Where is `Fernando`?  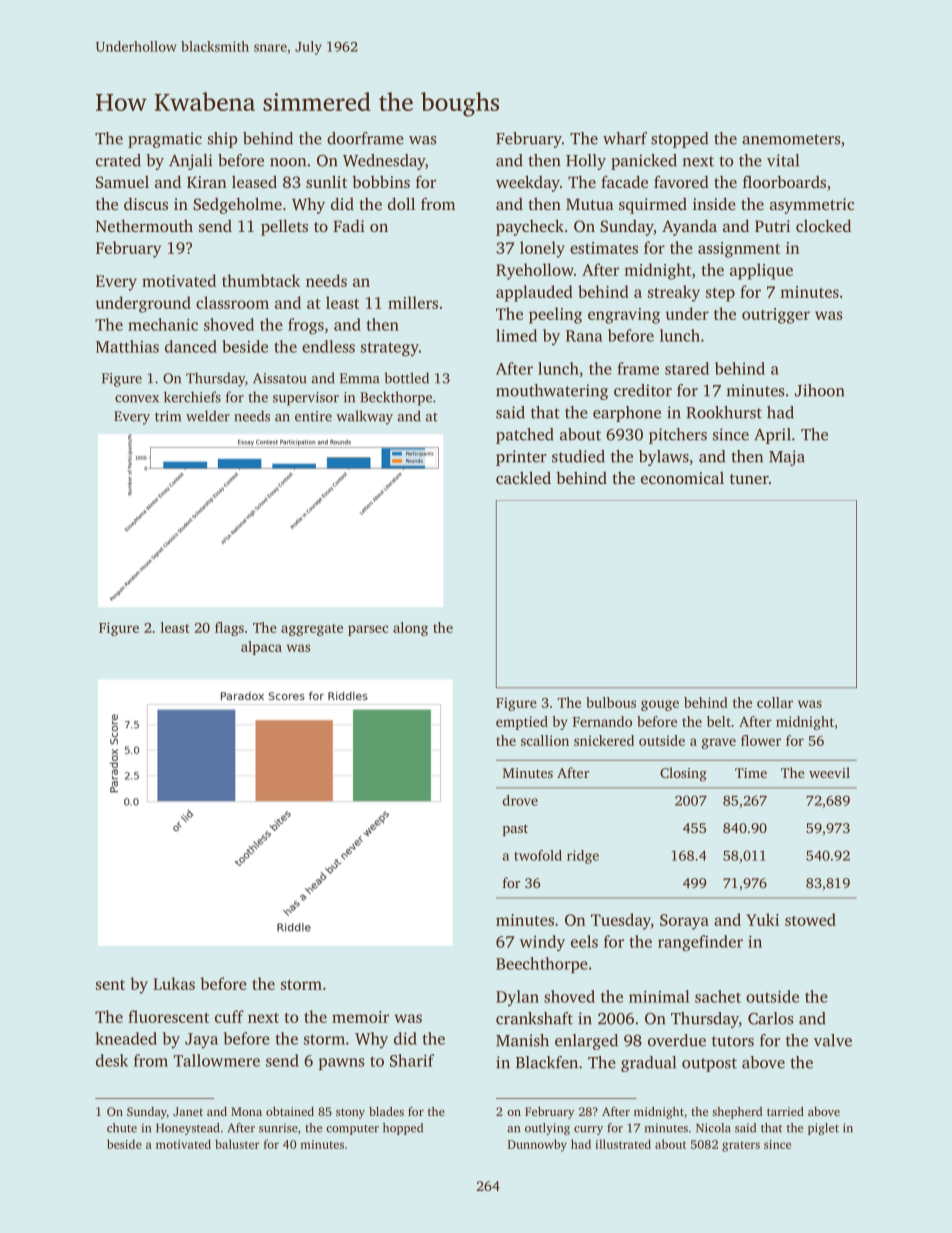
Fernando is located at coordinates (602, 721).
